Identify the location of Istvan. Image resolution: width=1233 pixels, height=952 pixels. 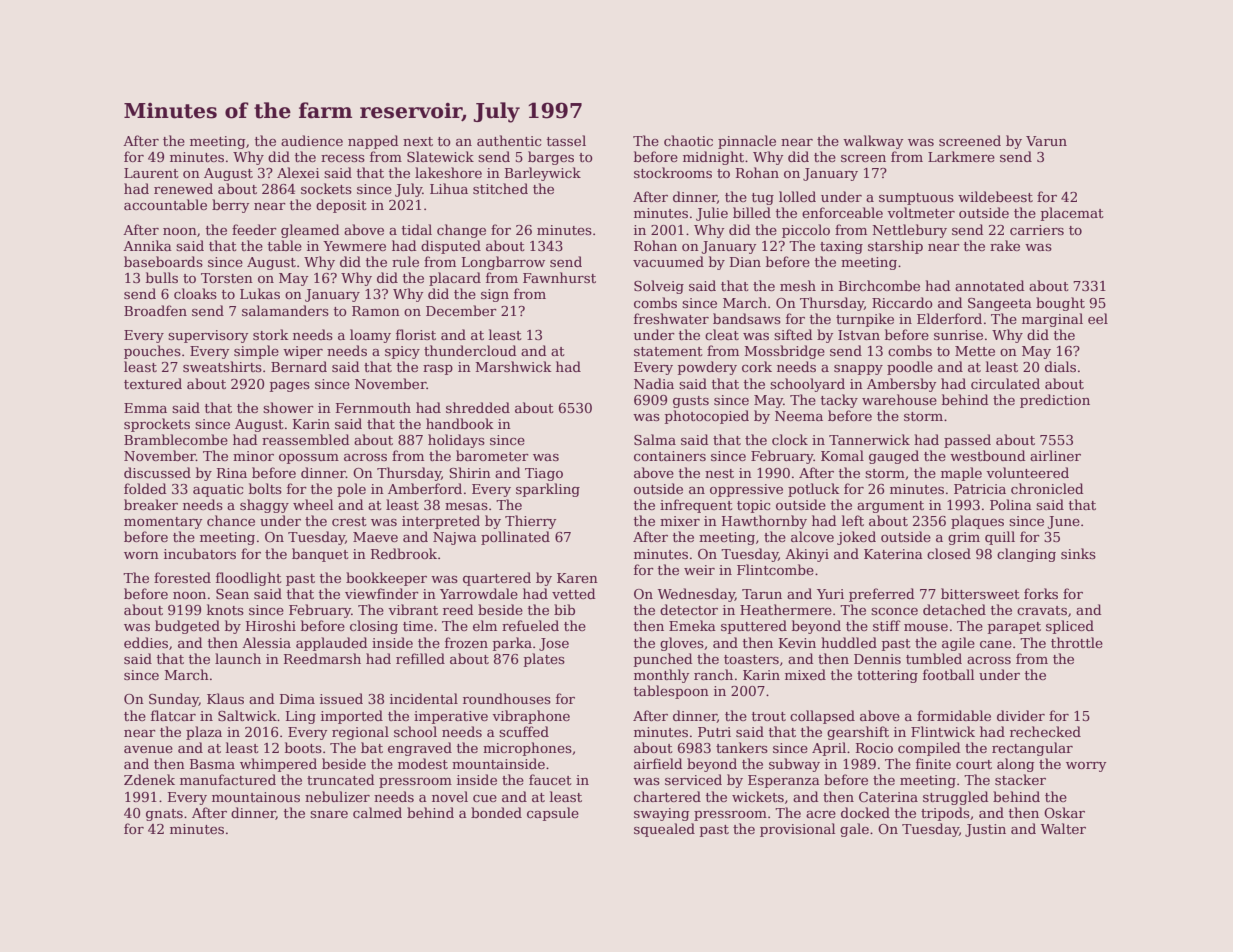
(859, 335).
